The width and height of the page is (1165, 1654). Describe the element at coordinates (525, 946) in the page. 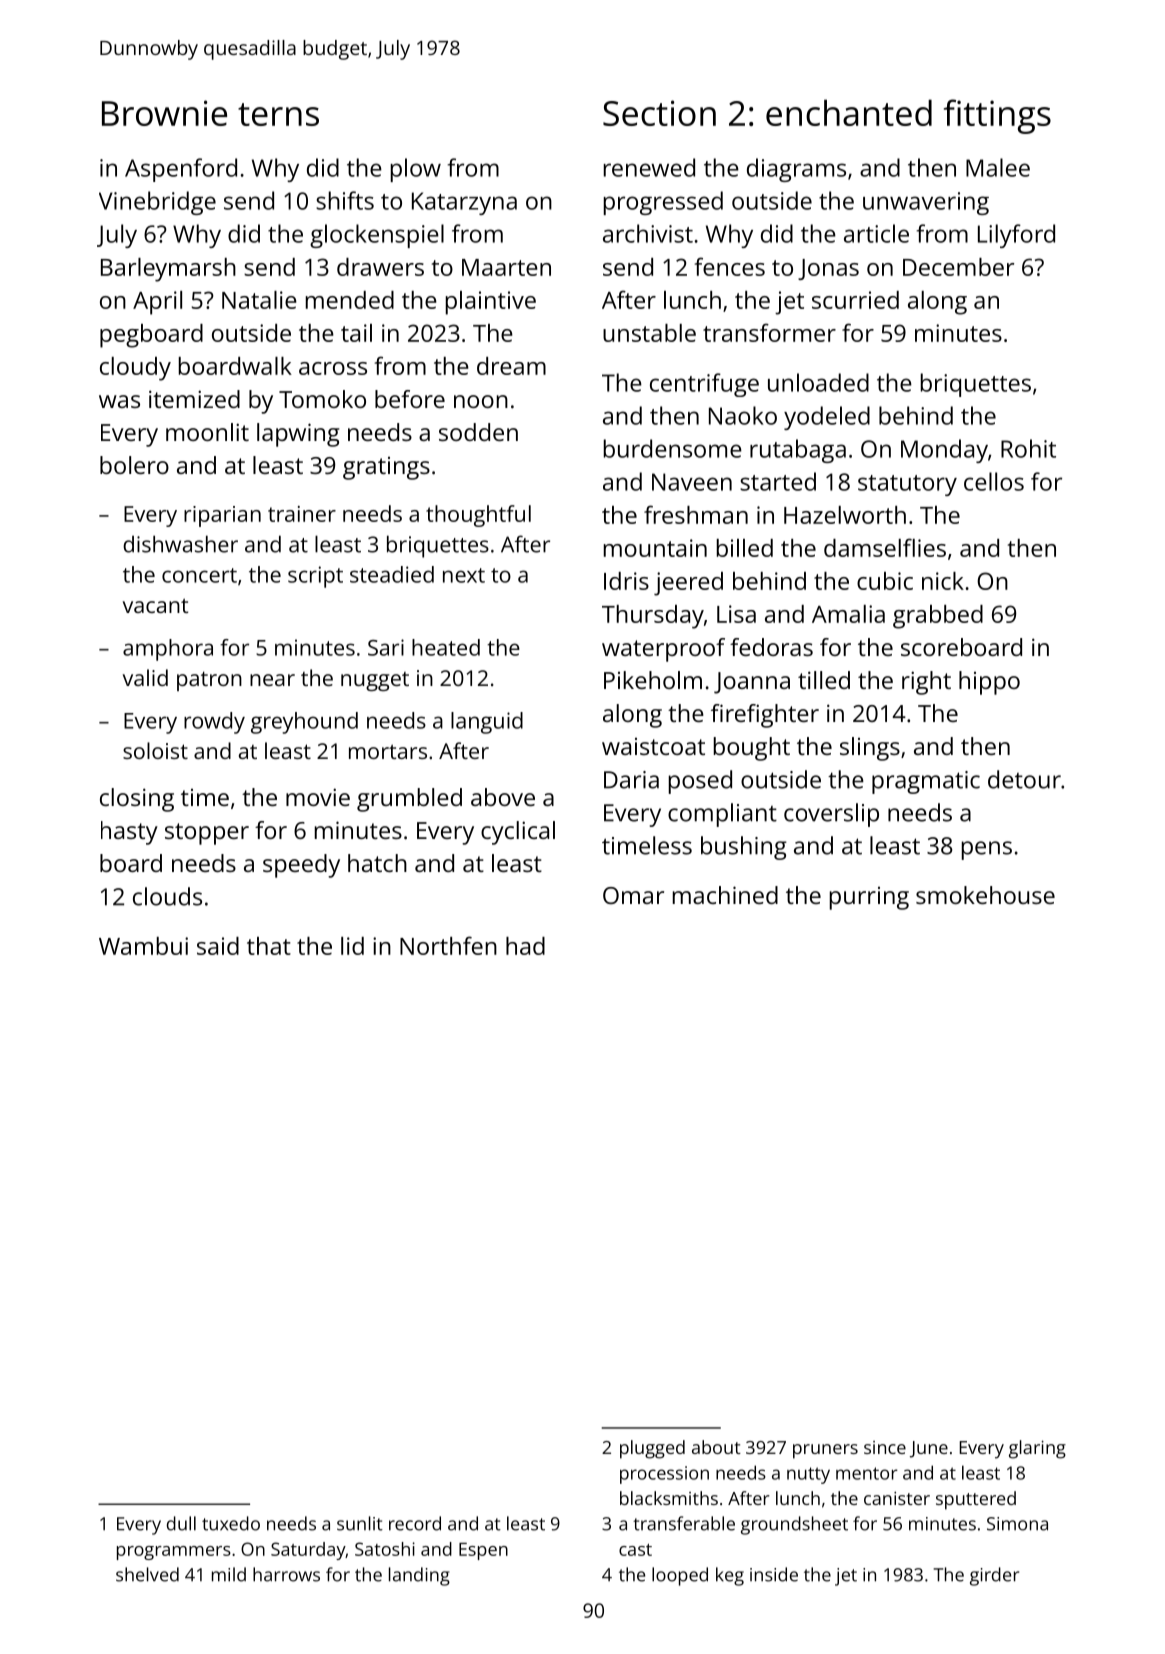

I see `had` at that location.
